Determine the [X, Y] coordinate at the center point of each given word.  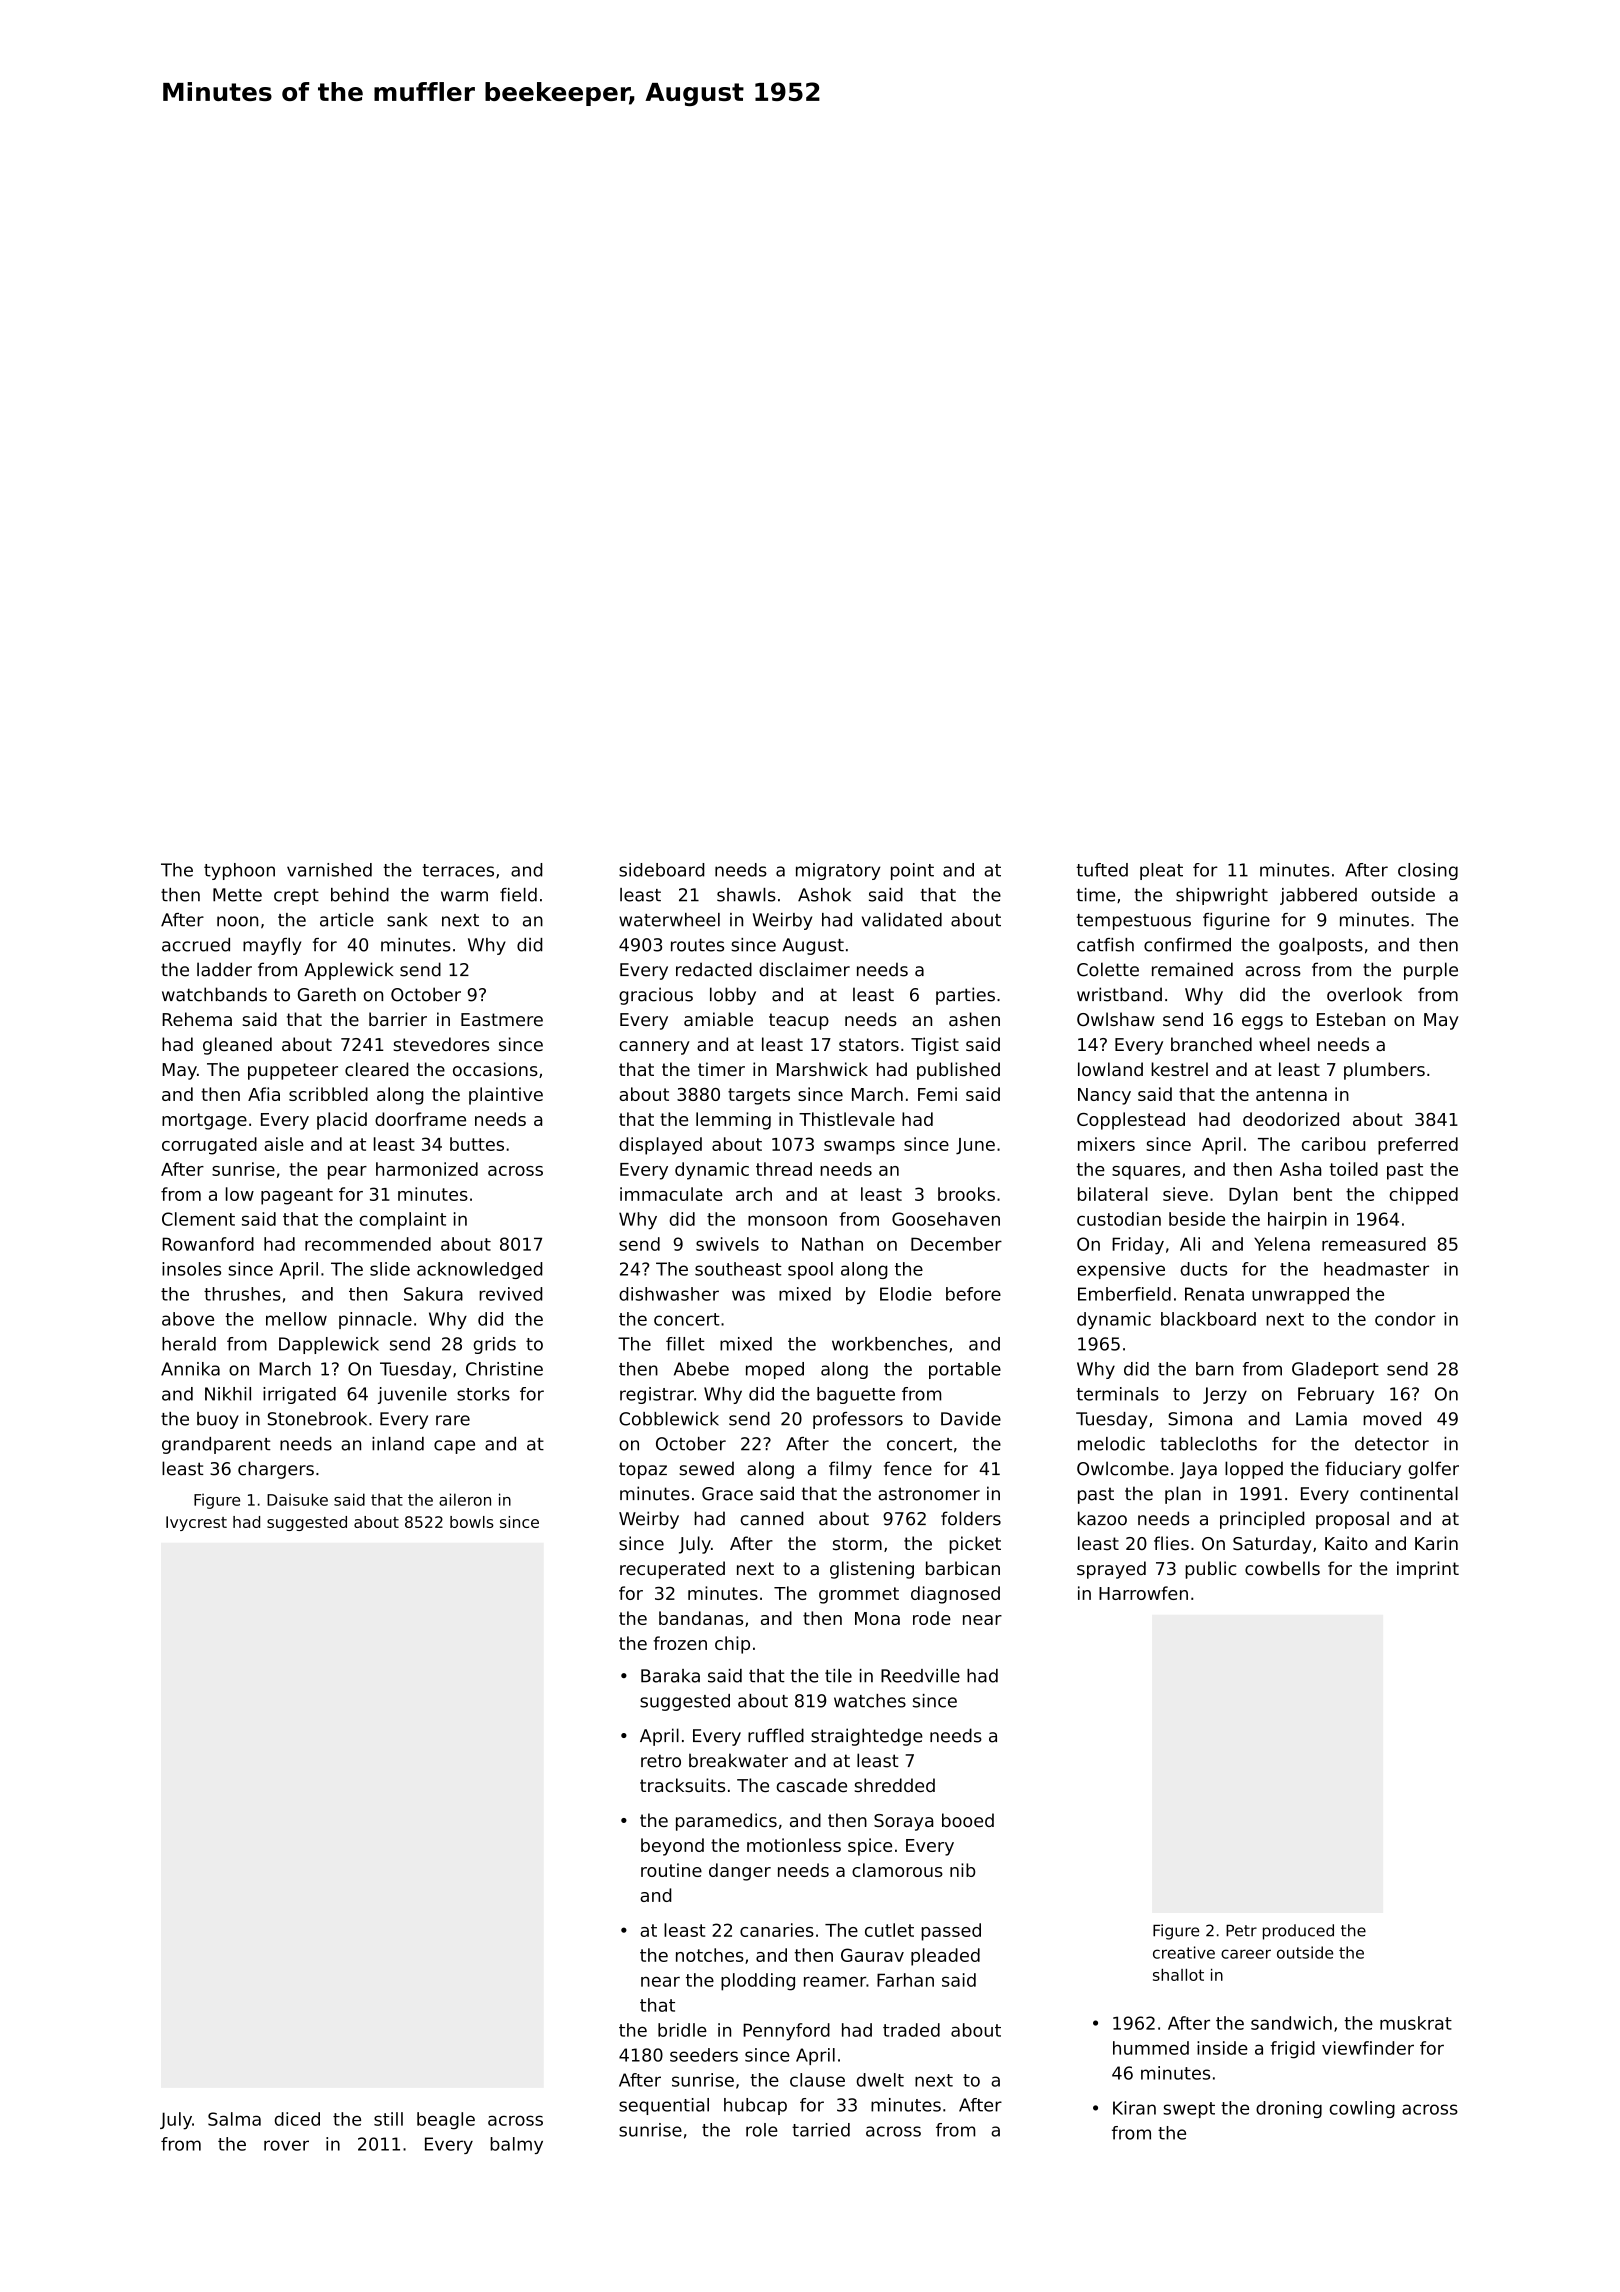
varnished [329, 870]
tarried [821, 2130]
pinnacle [375, 1320]
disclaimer [804, 969]
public [1211, 1570]
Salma [234, 2119]
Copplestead [1131, 1121]
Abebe [701, 1369]
